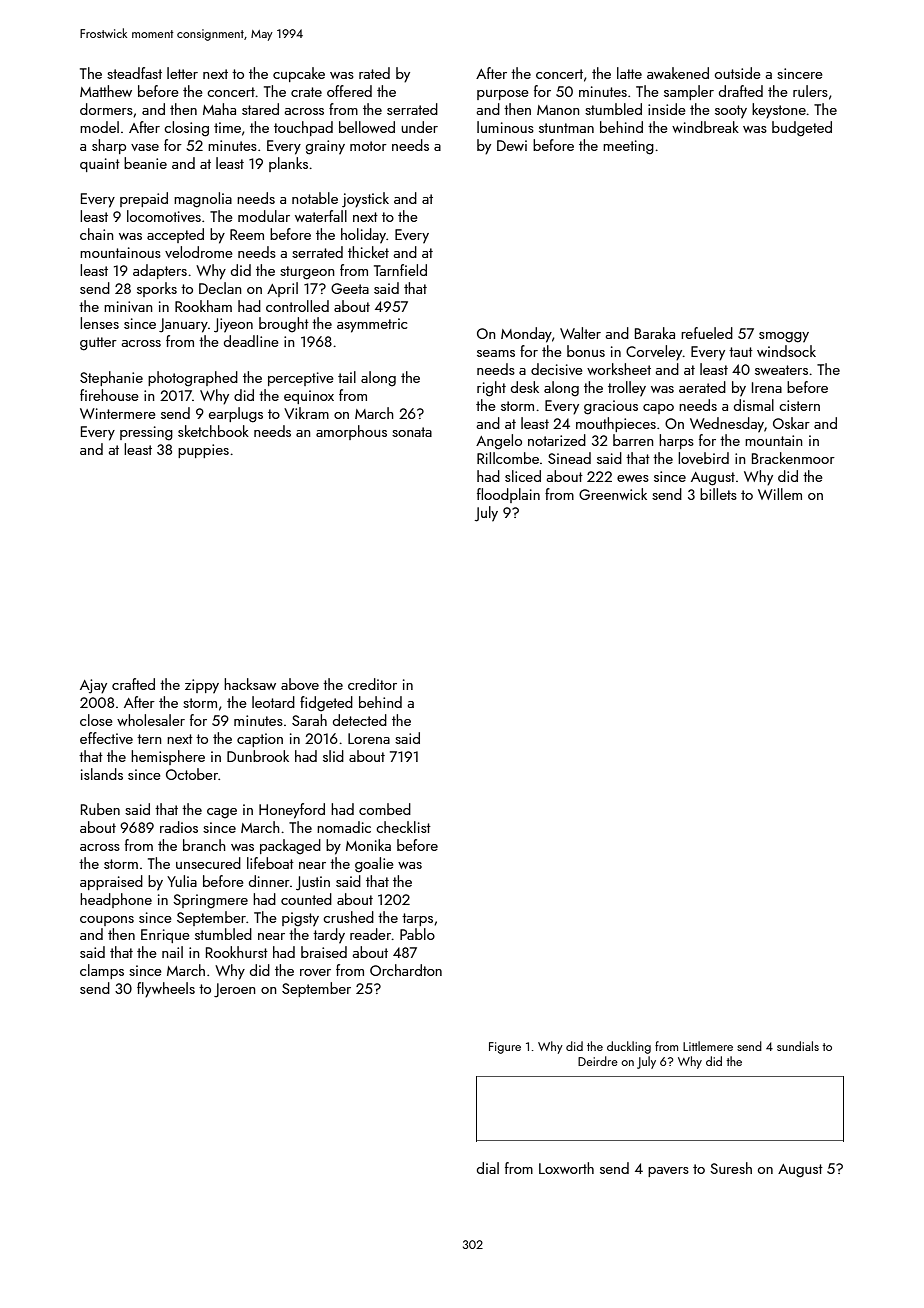 This page has height=1308, width=924. What do you see at coordinates (203, 451) in the page?
I see `puppies` at bounding box center [203, 451].
